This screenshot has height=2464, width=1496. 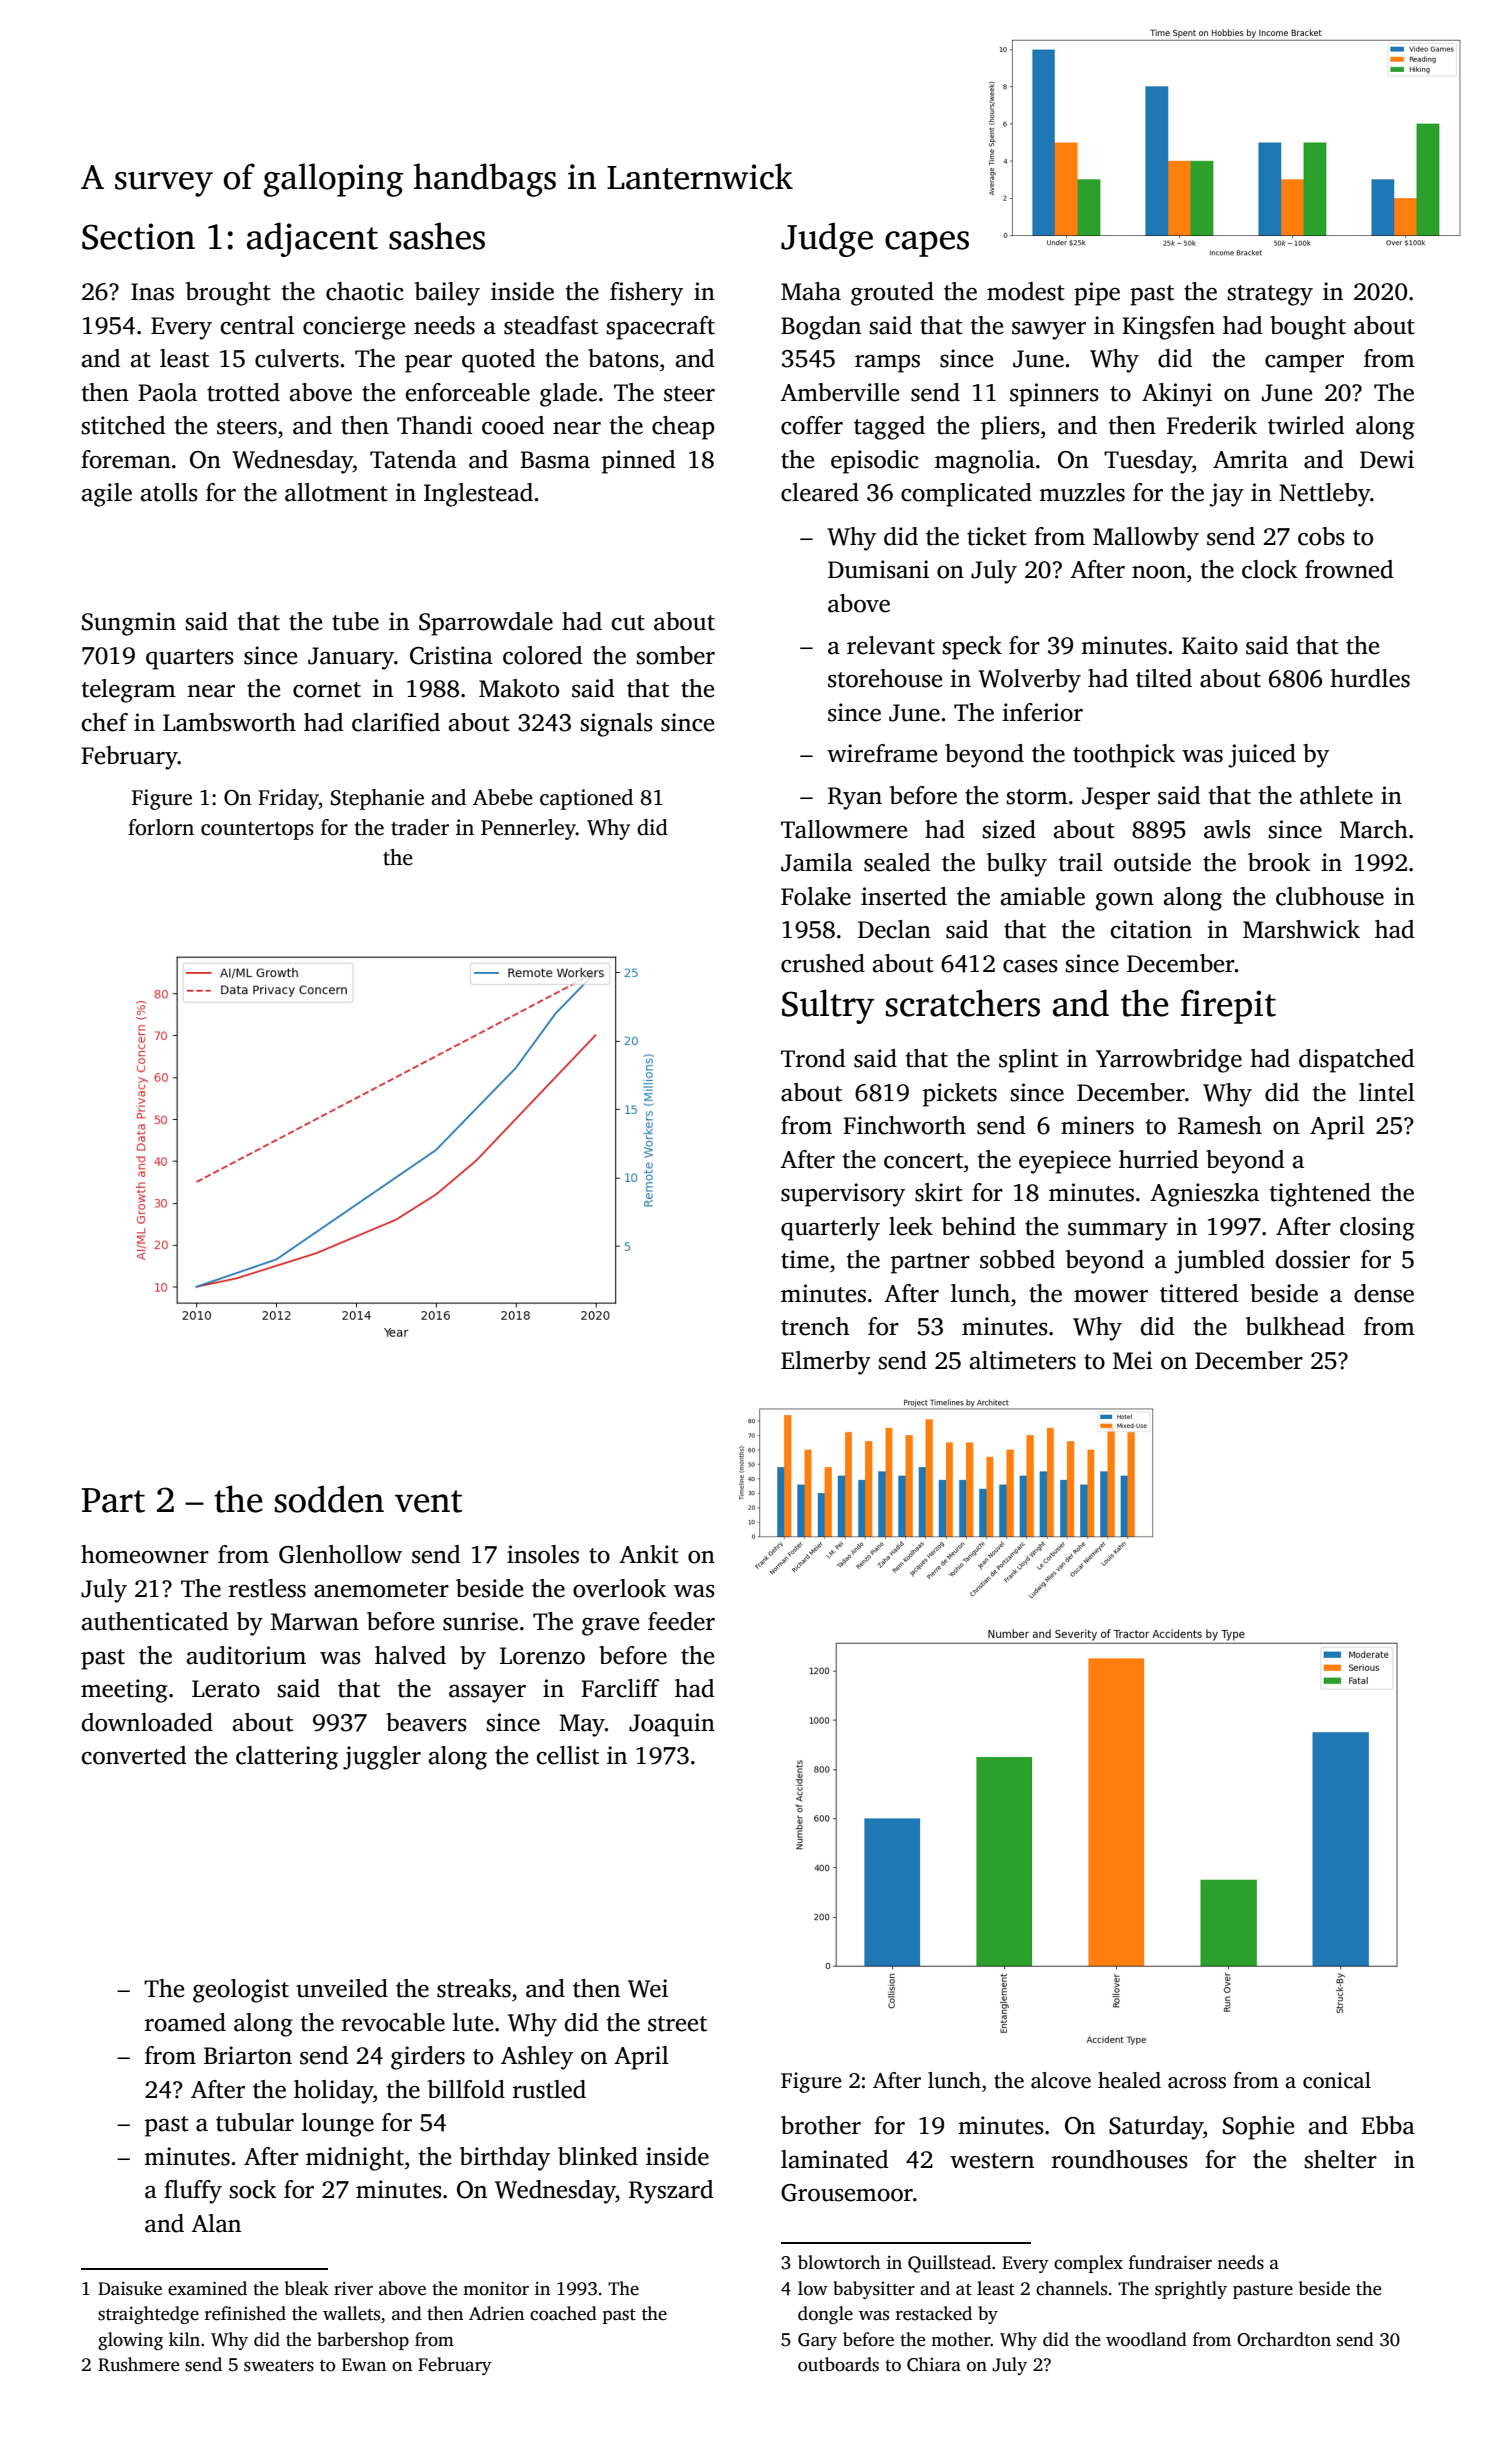 I want to click on Wei, so click(x=648, y=1988).
